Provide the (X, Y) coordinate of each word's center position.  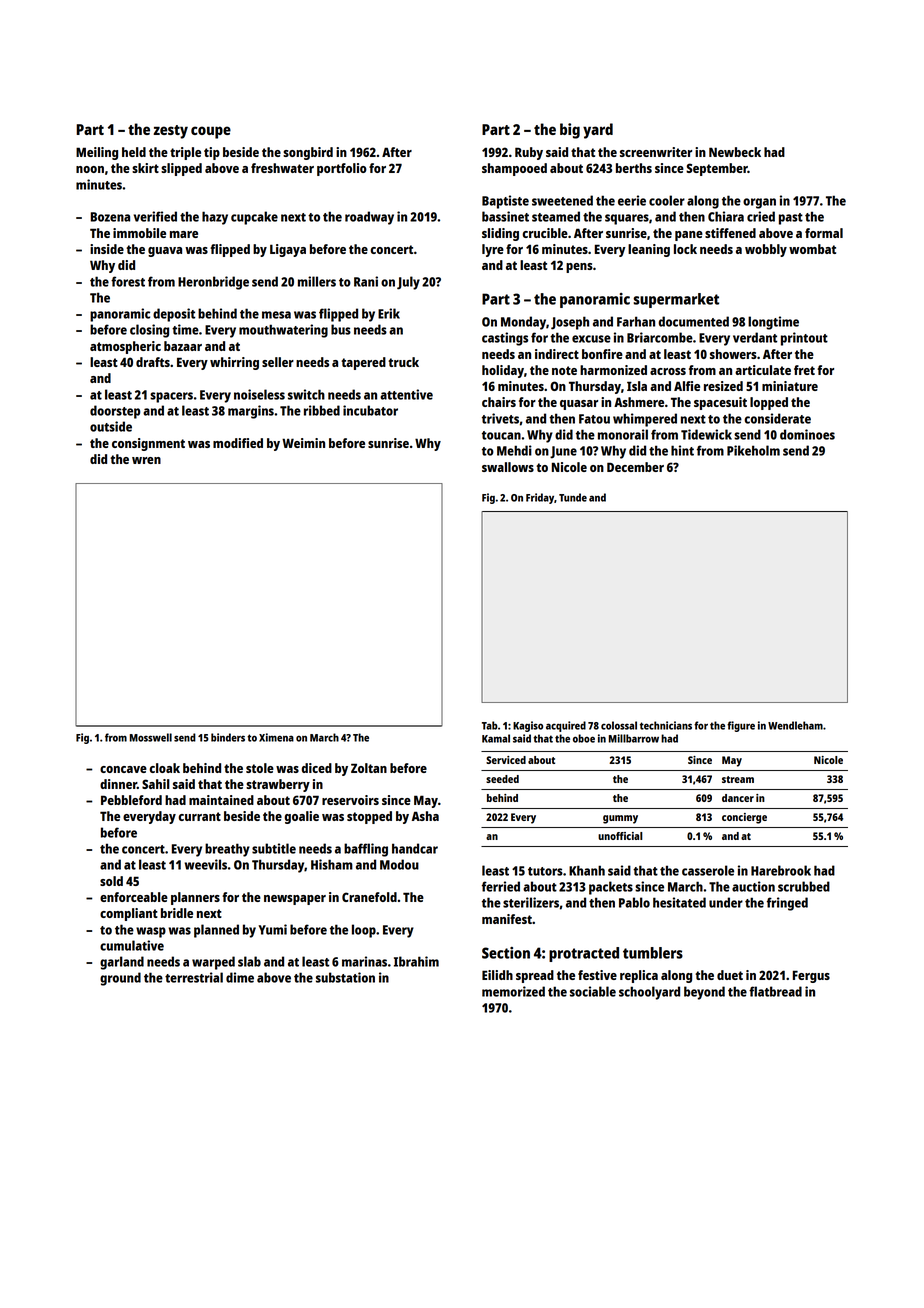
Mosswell (151, 737)
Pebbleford (131, 800)
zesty (170, 132)
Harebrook (781, 870)
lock (685, 249)
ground (120, 979)
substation (345, 977)
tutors (545, 871)
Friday (540, 498)
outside (111, 426)
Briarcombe (660, 337)
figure (741, 726)
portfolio (342, 169)
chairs (499, 402)
